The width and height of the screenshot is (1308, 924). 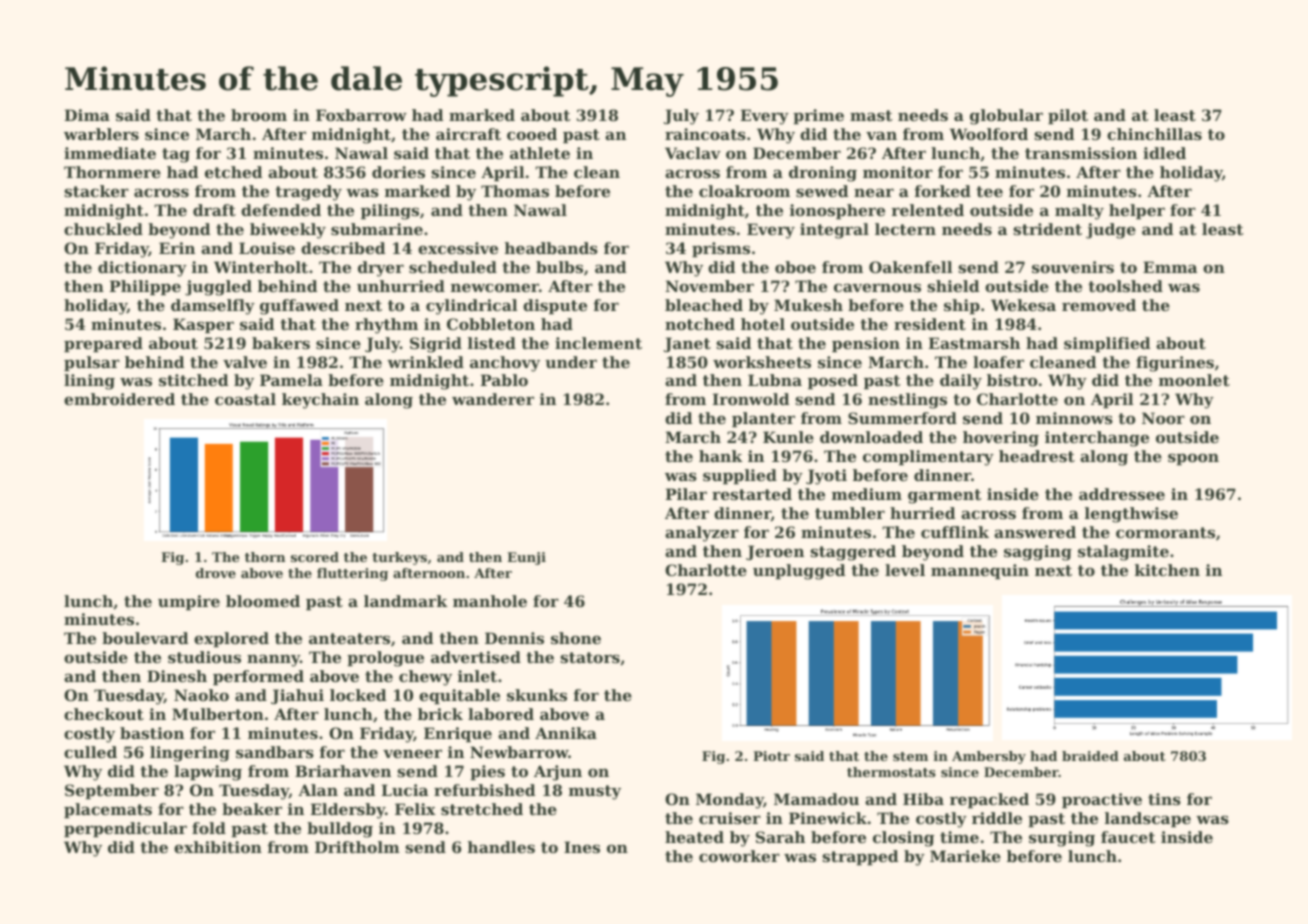 What do you see at coordinates (1006, 117) in the screenshot?
I see `globular` at bounding box center [1006, 117].
